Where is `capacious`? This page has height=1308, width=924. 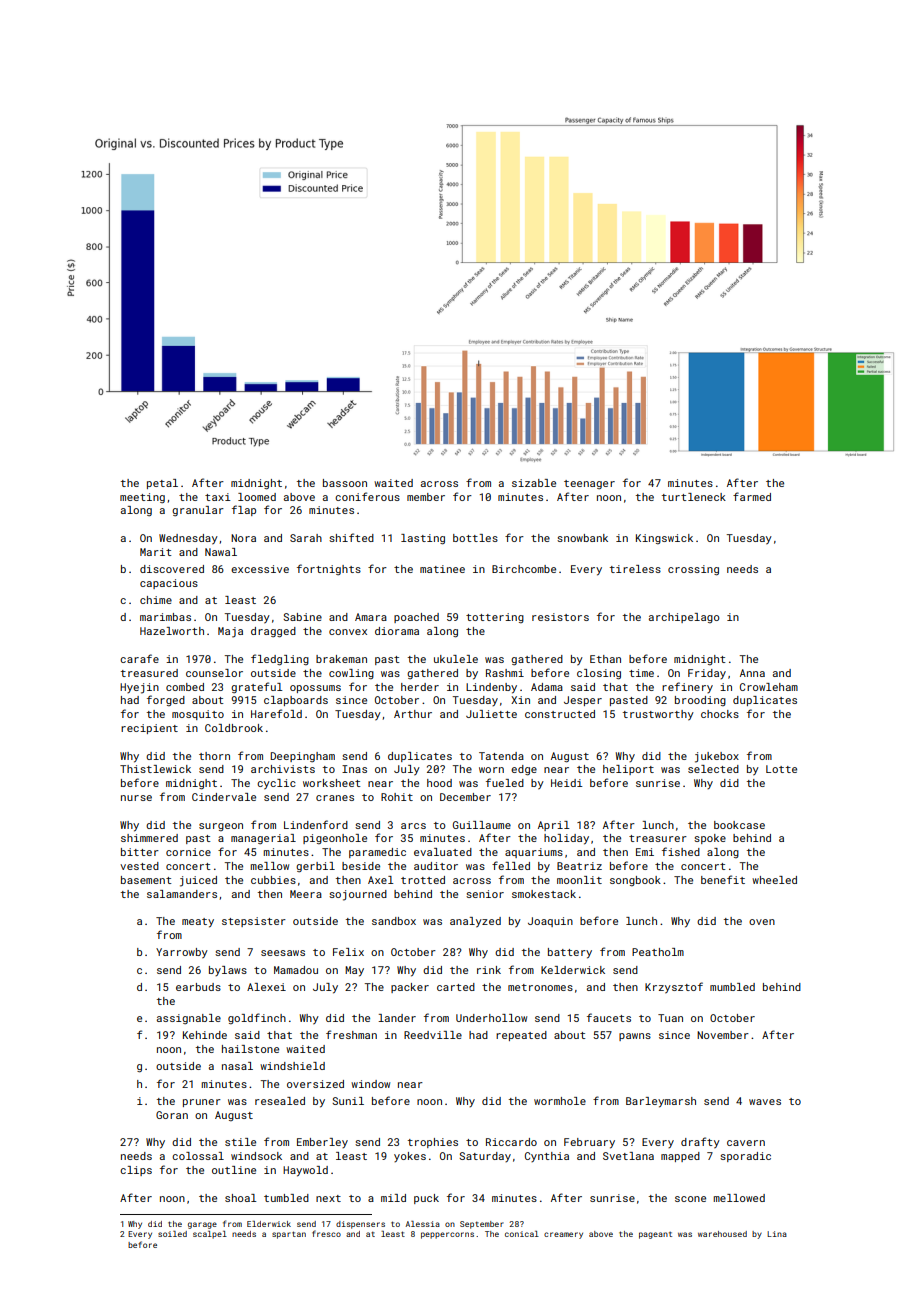
capacious is located at coordinates (169, 584).
